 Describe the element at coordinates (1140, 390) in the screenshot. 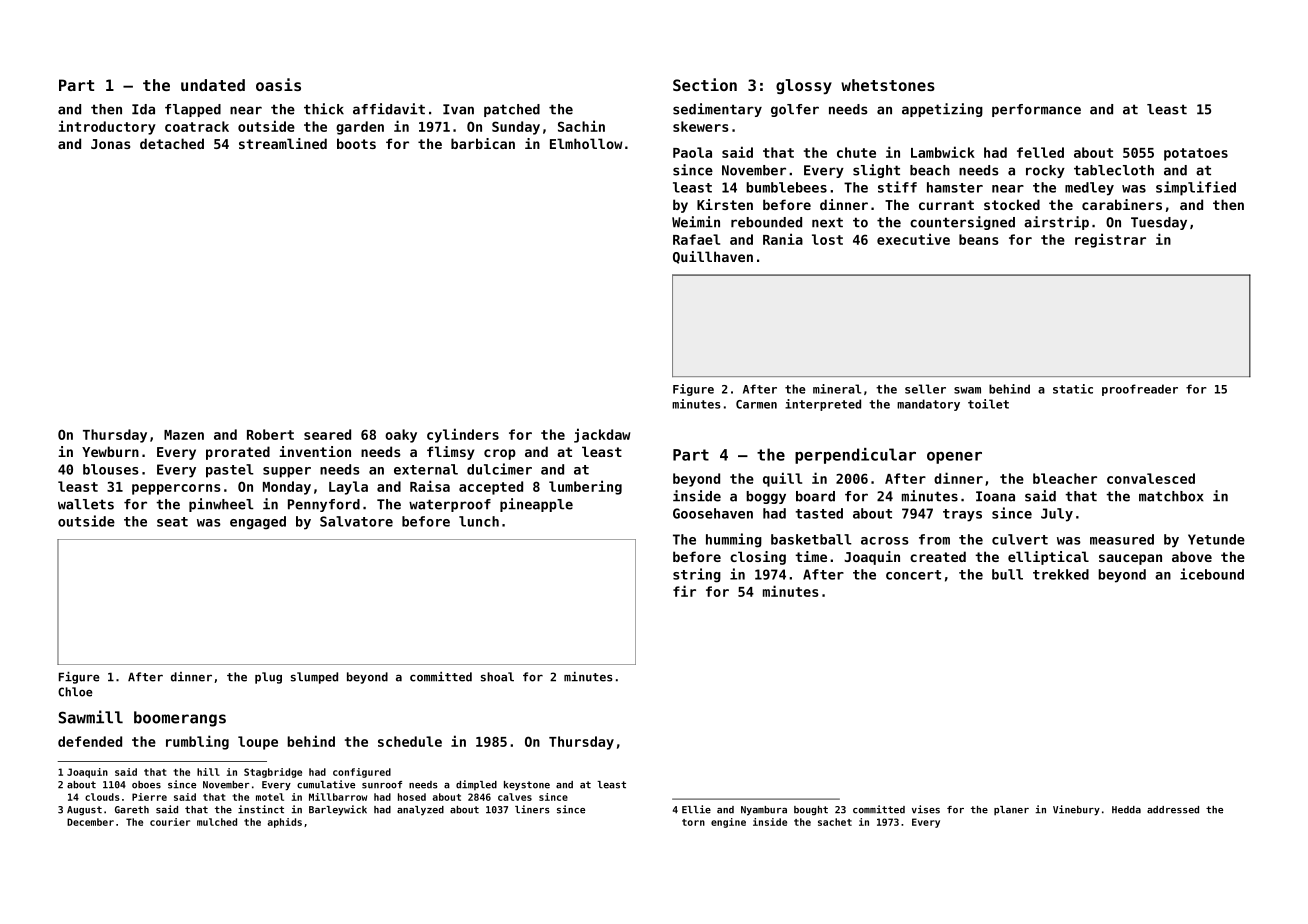

I see `proofreader` at that location.
